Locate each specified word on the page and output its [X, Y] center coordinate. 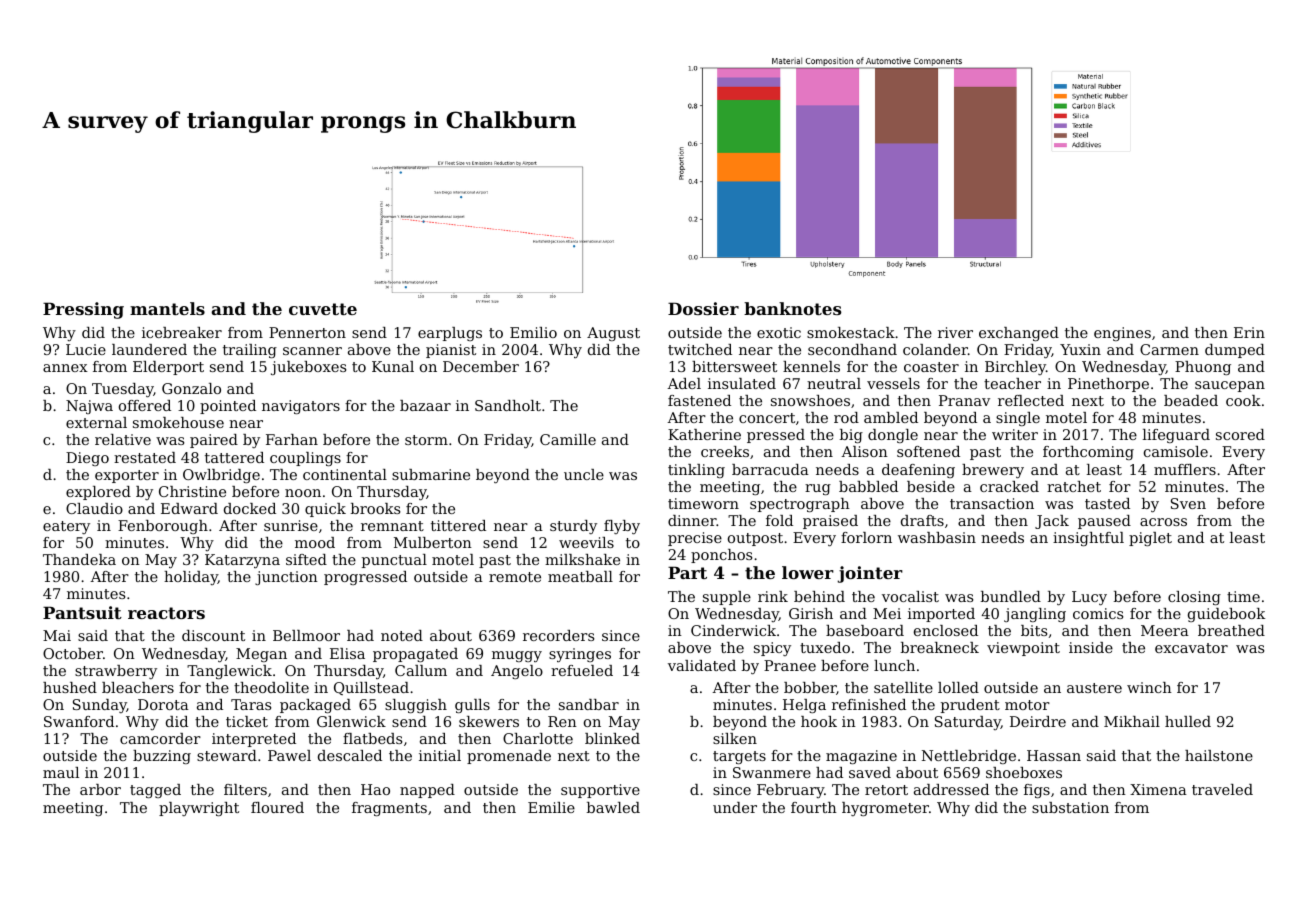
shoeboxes [1024, 772]
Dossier [703, 308]
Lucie [86, 349]
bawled [613, 807]
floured [277, 807]
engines [1122, 334]
